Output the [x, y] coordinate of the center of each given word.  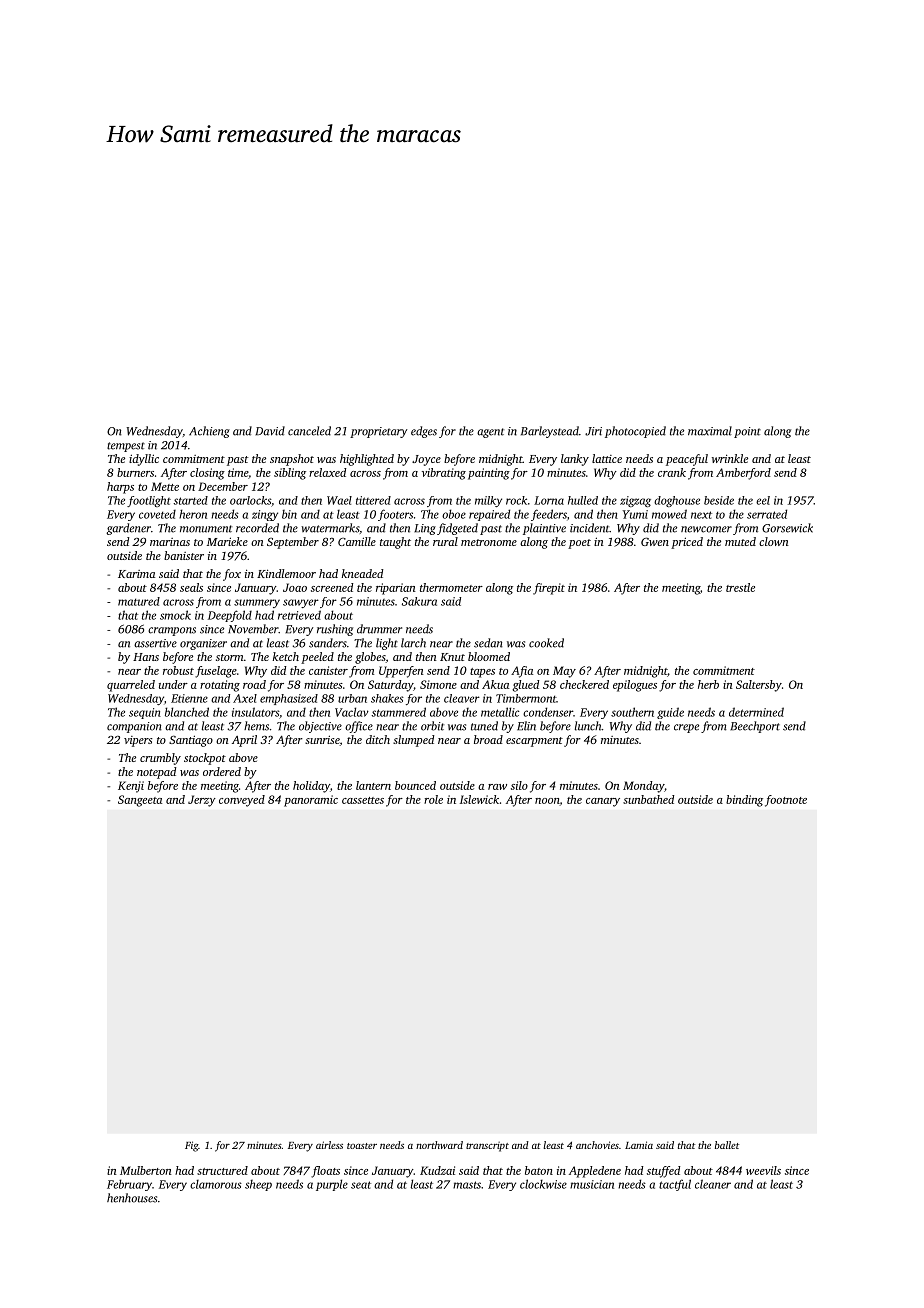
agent [490, 433]
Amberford [743, 474]
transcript [487, 1147]
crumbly [160, 759]
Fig [191, 1146]
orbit [432, 726]
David [270, 431]
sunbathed [649, 799]
